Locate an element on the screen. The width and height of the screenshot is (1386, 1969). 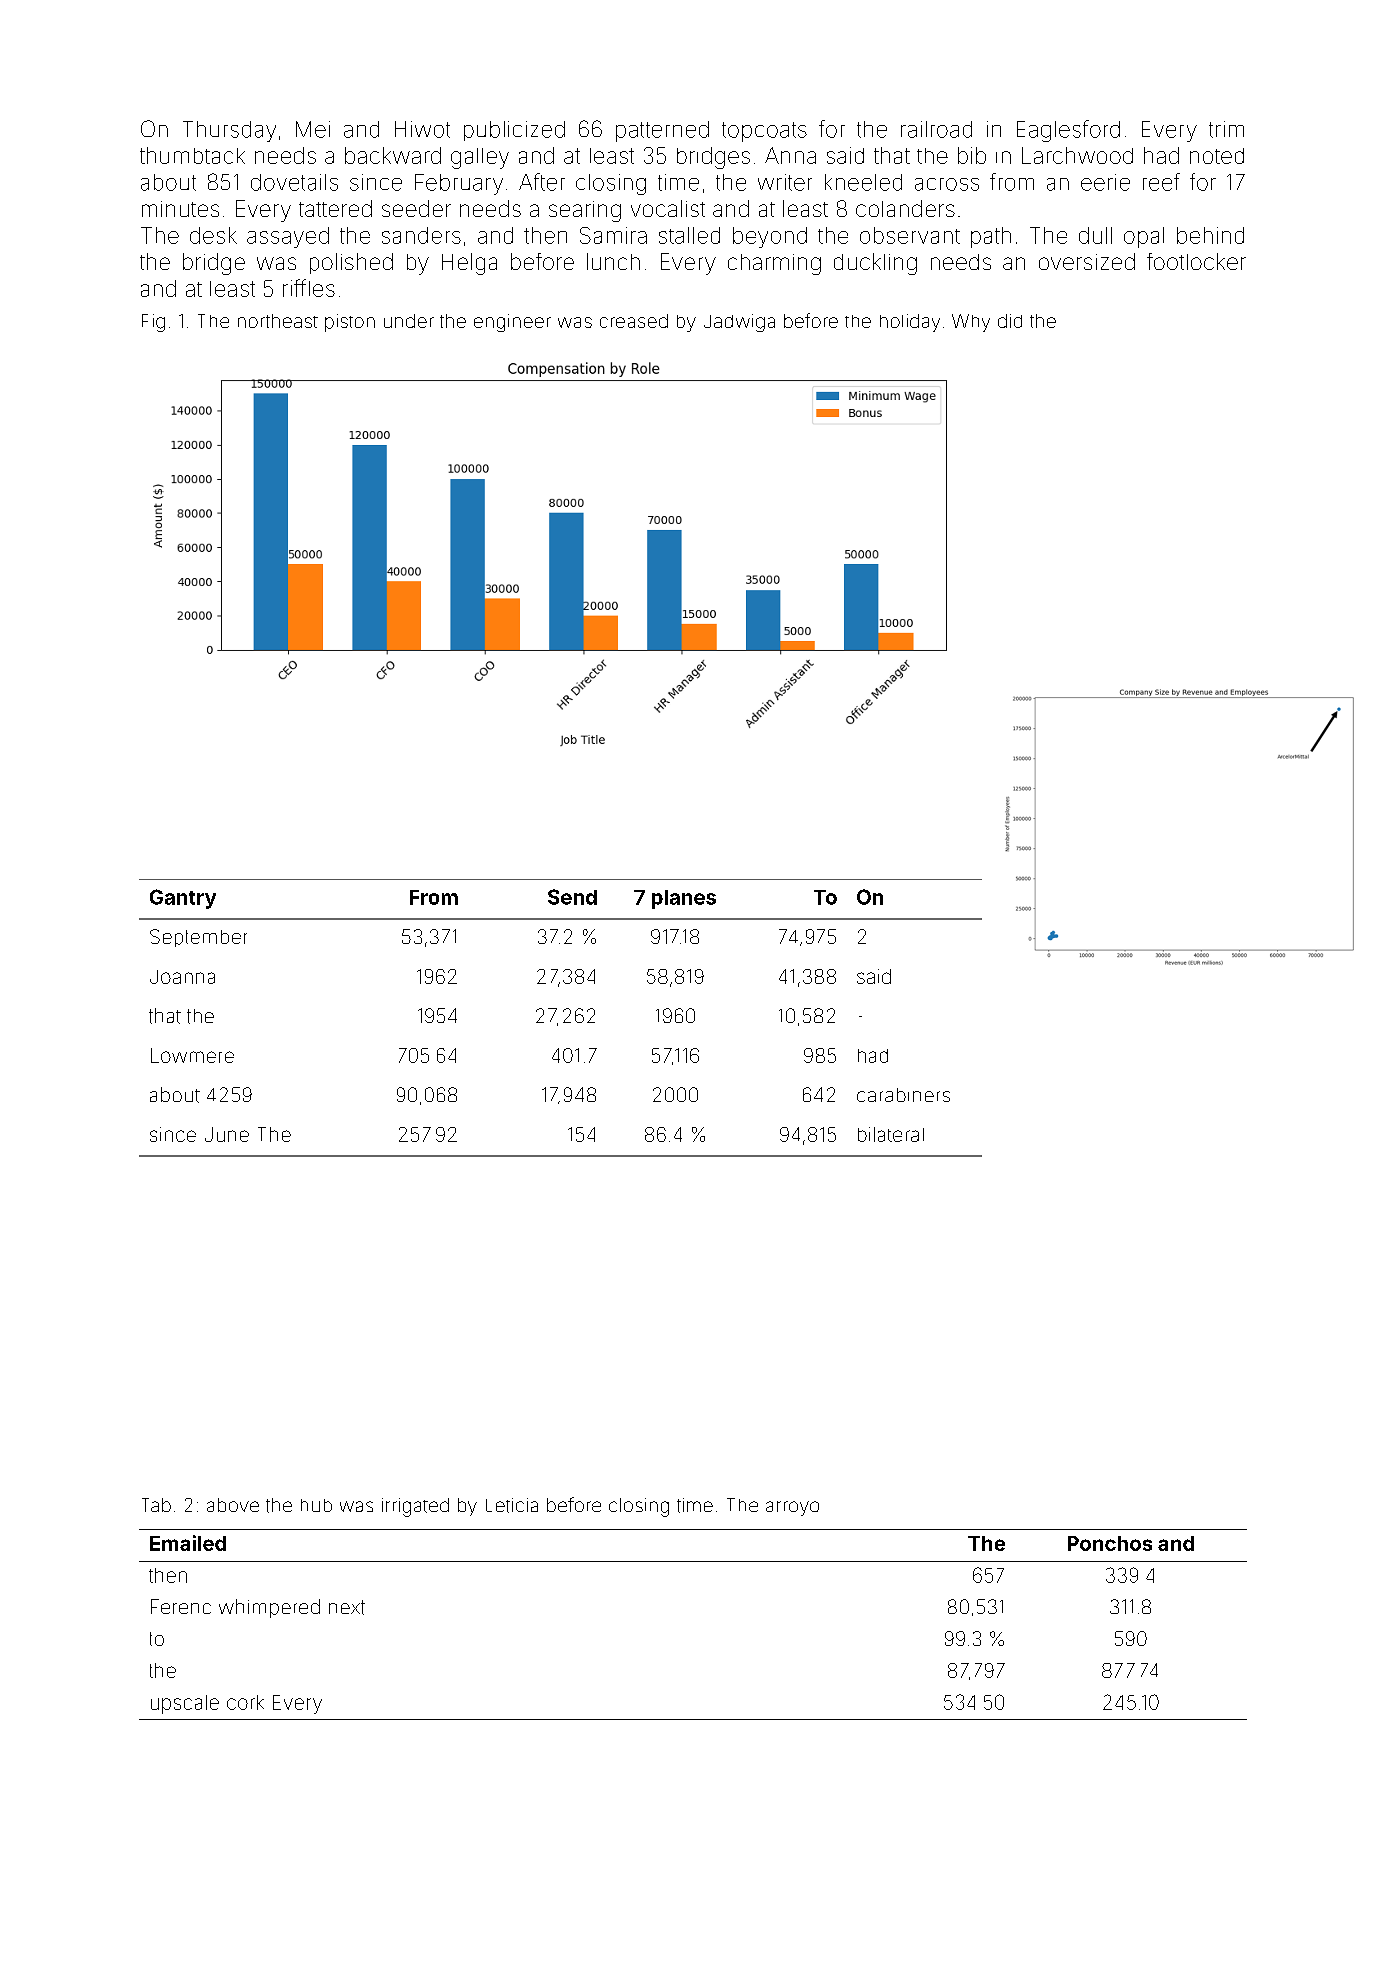
Send is located at coordinates (572, 897).
